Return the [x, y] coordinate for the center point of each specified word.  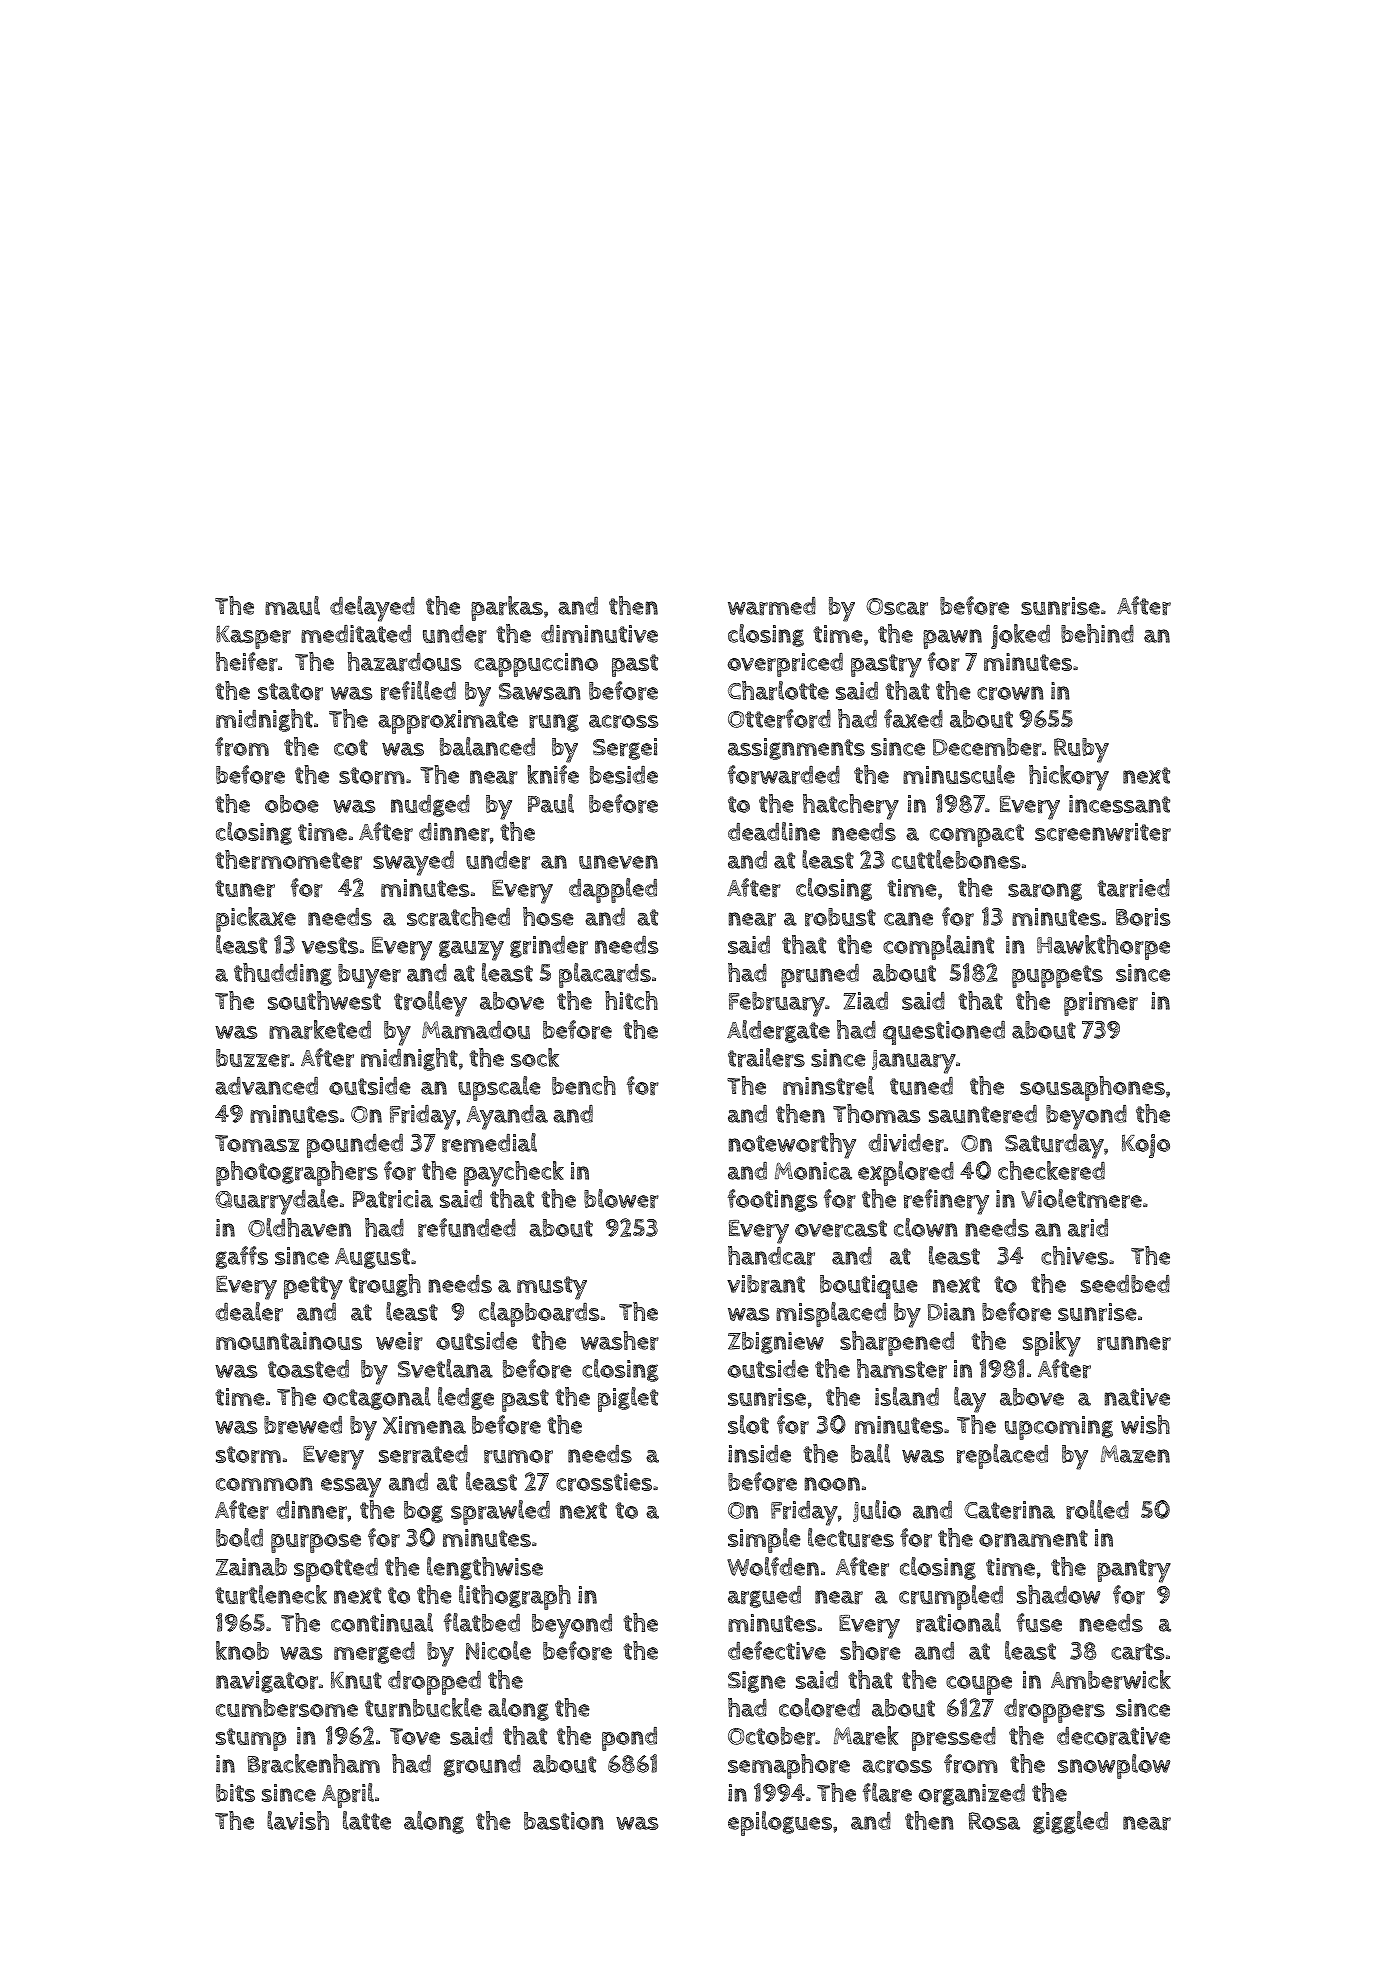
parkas [507, 608]
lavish [298, 1820]
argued [764, 1597]
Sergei [625, 749]
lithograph [515, 1597]
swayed [413, 863]
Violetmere [1081, 1198]
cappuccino [536, 665]
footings [772, 1200]
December [987, 747]
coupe [979, 1685]
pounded [355, 1146]
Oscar [897, 606]
